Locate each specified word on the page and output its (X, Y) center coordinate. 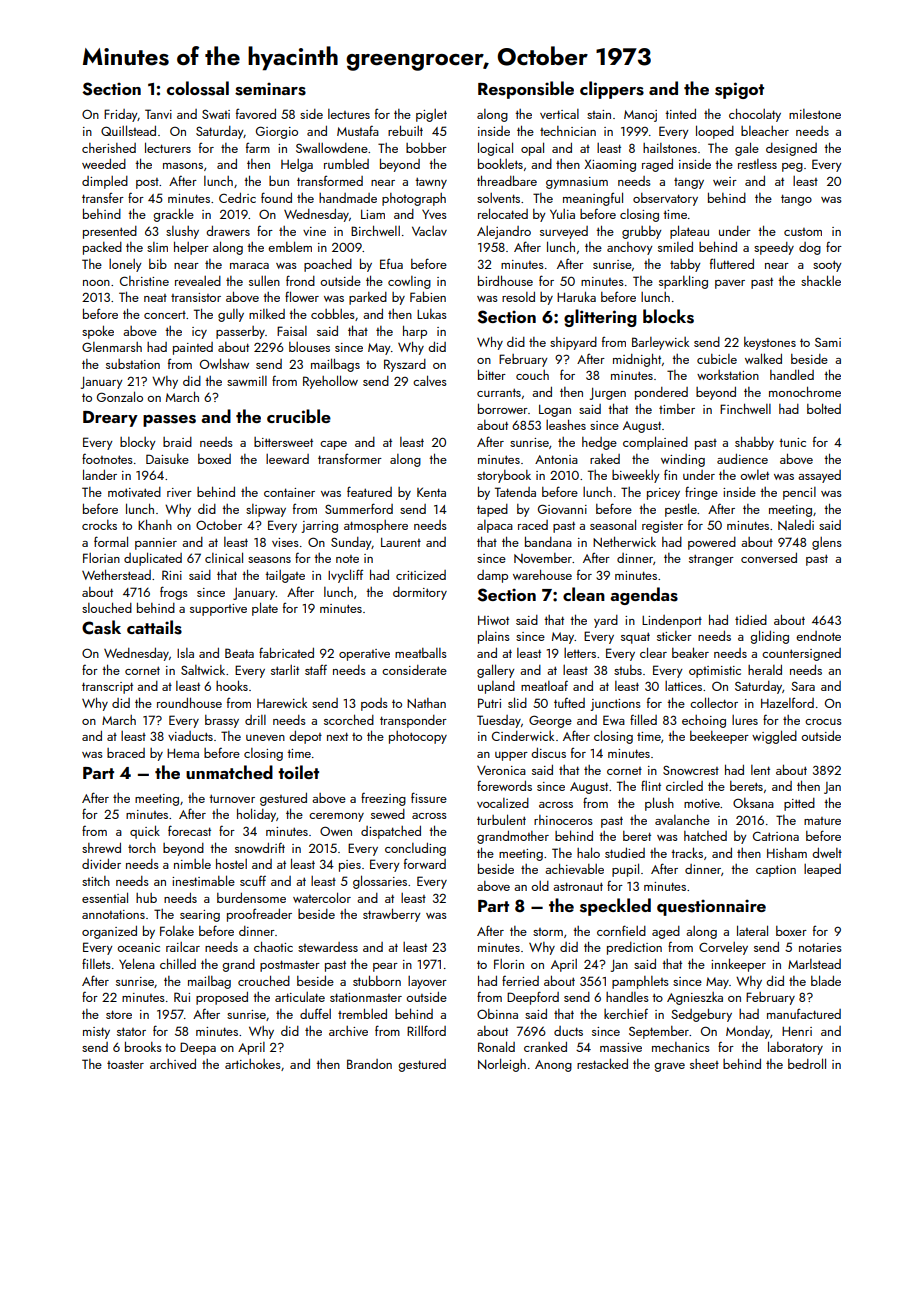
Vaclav (429, 231)
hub (146, 898)
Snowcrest (691, 770)
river (179, 492)
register (662, 527)
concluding (415, 849)
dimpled (105, 182)
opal (532, 149)
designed (791, 149)
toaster (125, 1065)
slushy (182, 232)
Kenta (431, 492)
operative (364, 655)
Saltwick (203, 670)
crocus (823, 722)
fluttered (732, 263)
